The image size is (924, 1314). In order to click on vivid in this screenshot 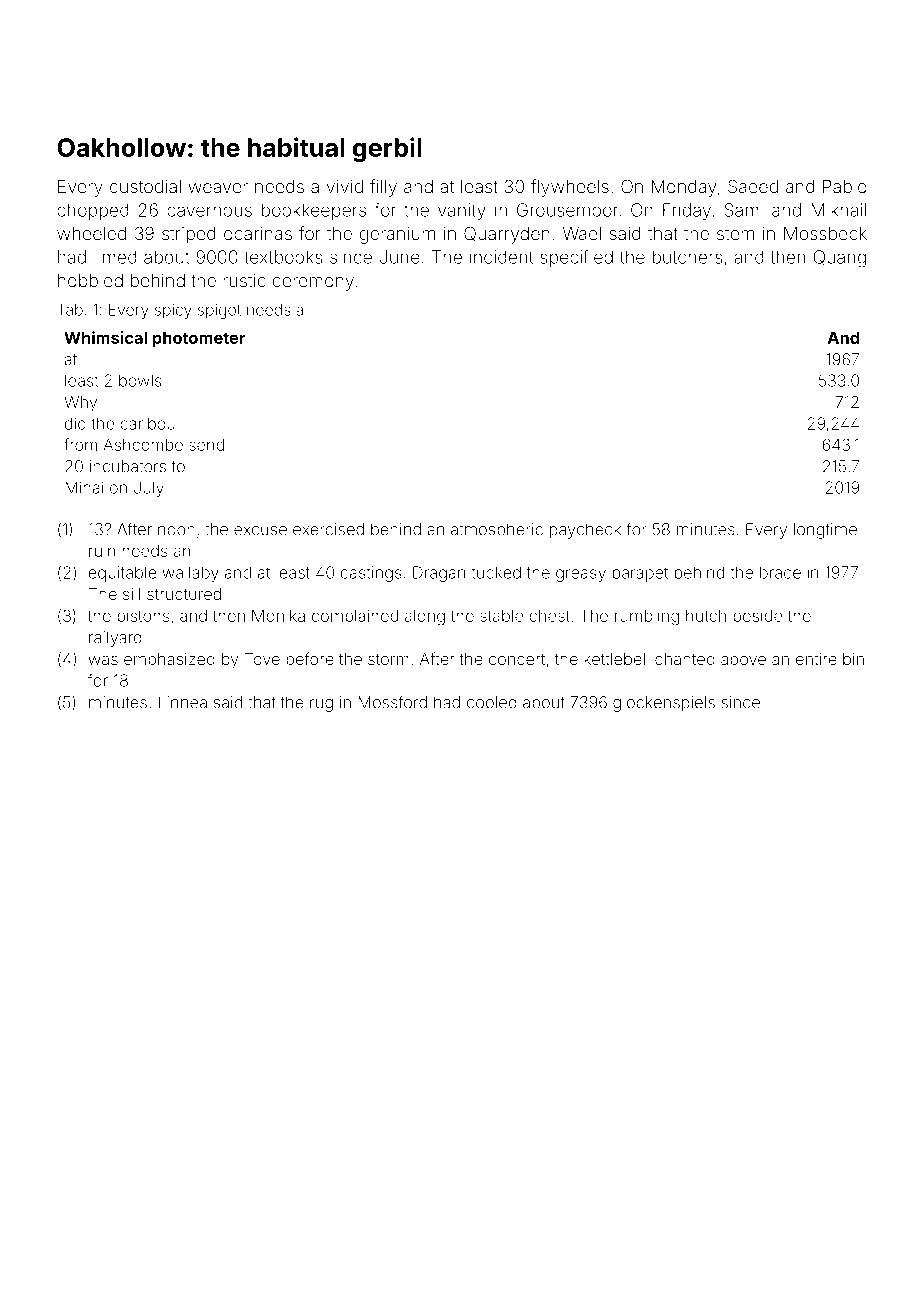, I will do `click(344, 186)`.
